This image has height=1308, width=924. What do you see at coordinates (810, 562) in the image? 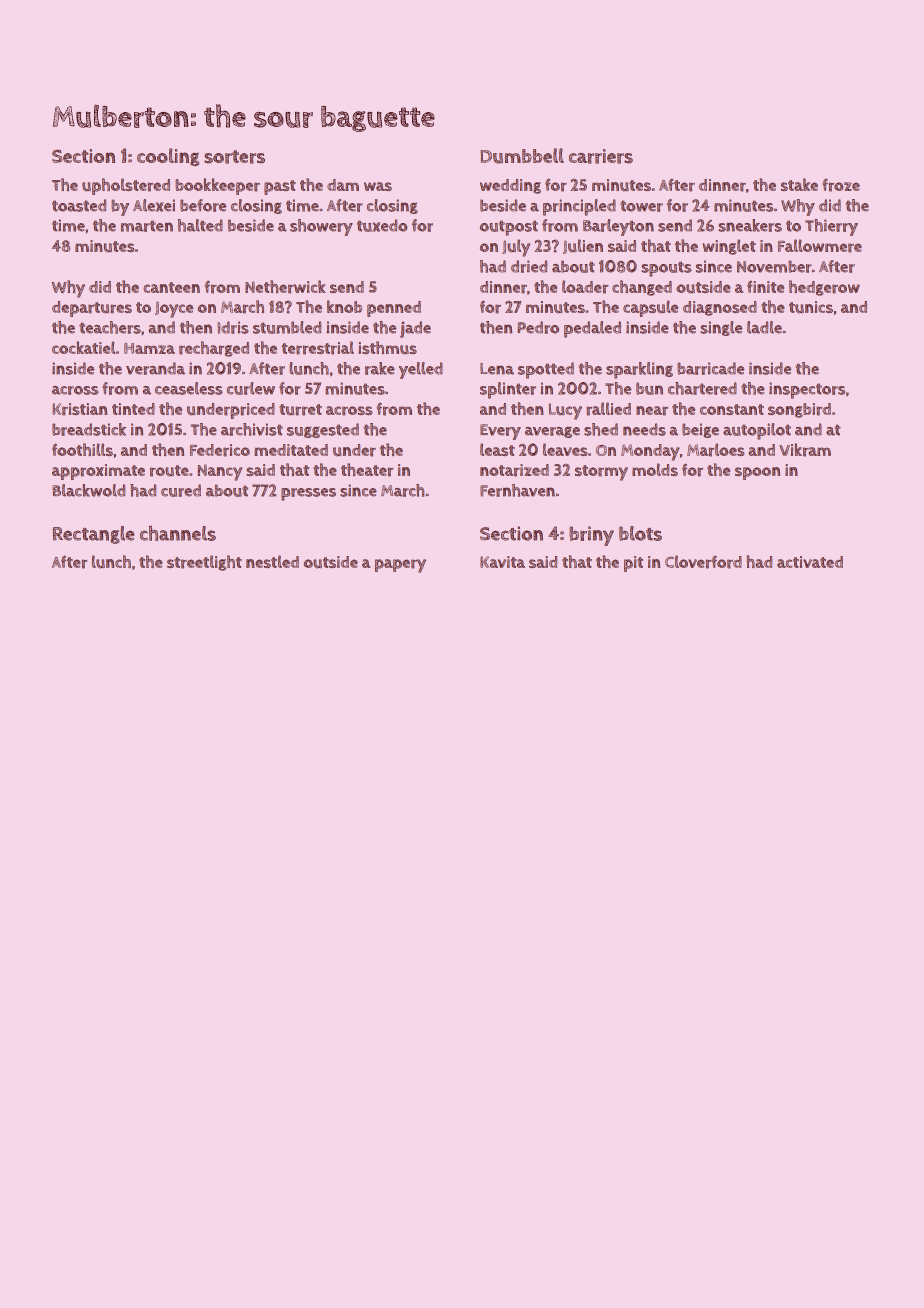
I see `activated` at bounding box center [810, 562].
